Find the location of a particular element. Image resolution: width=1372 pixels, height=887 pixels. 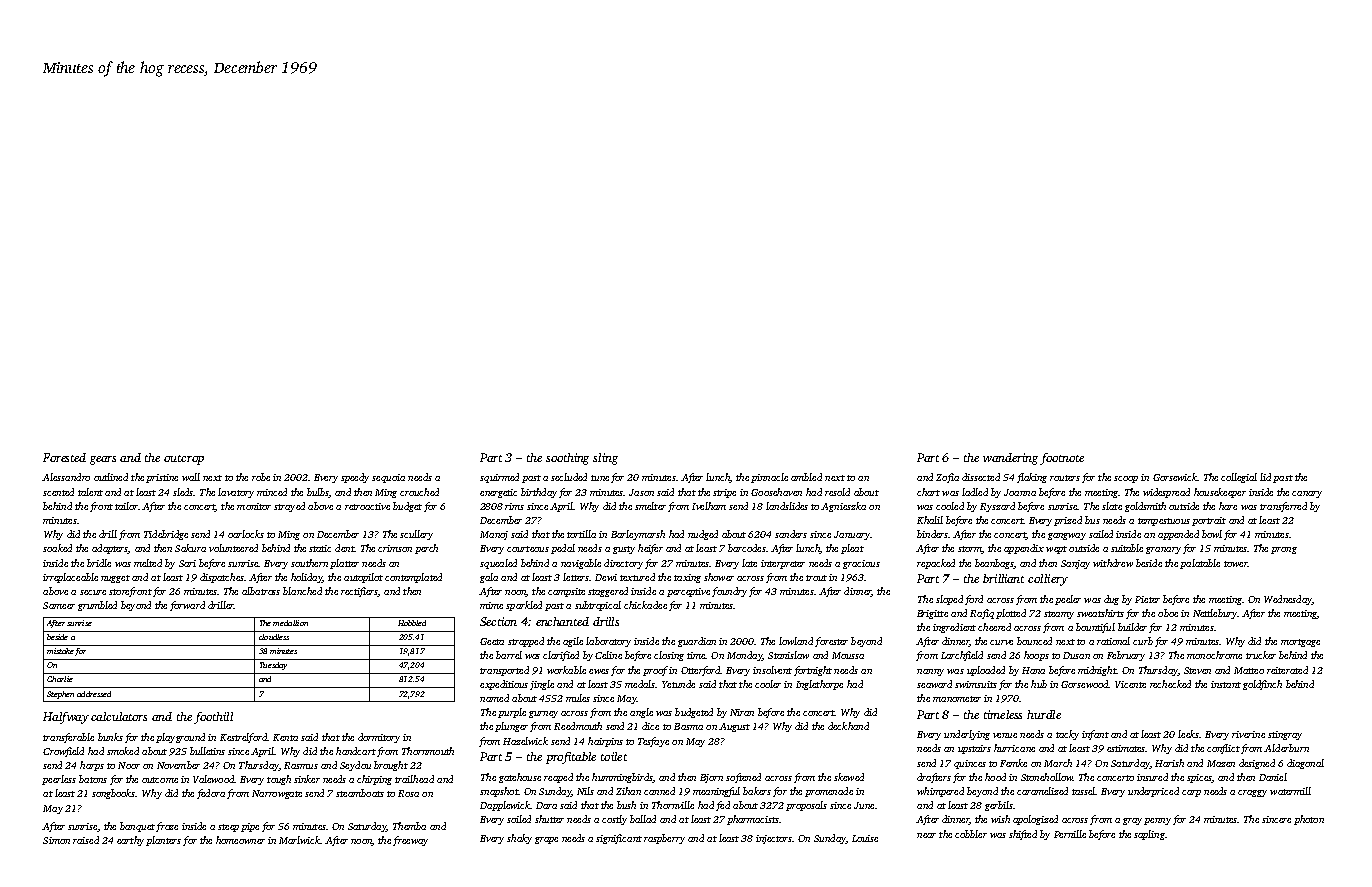

outcrop is located at coordinates (184, 460).
